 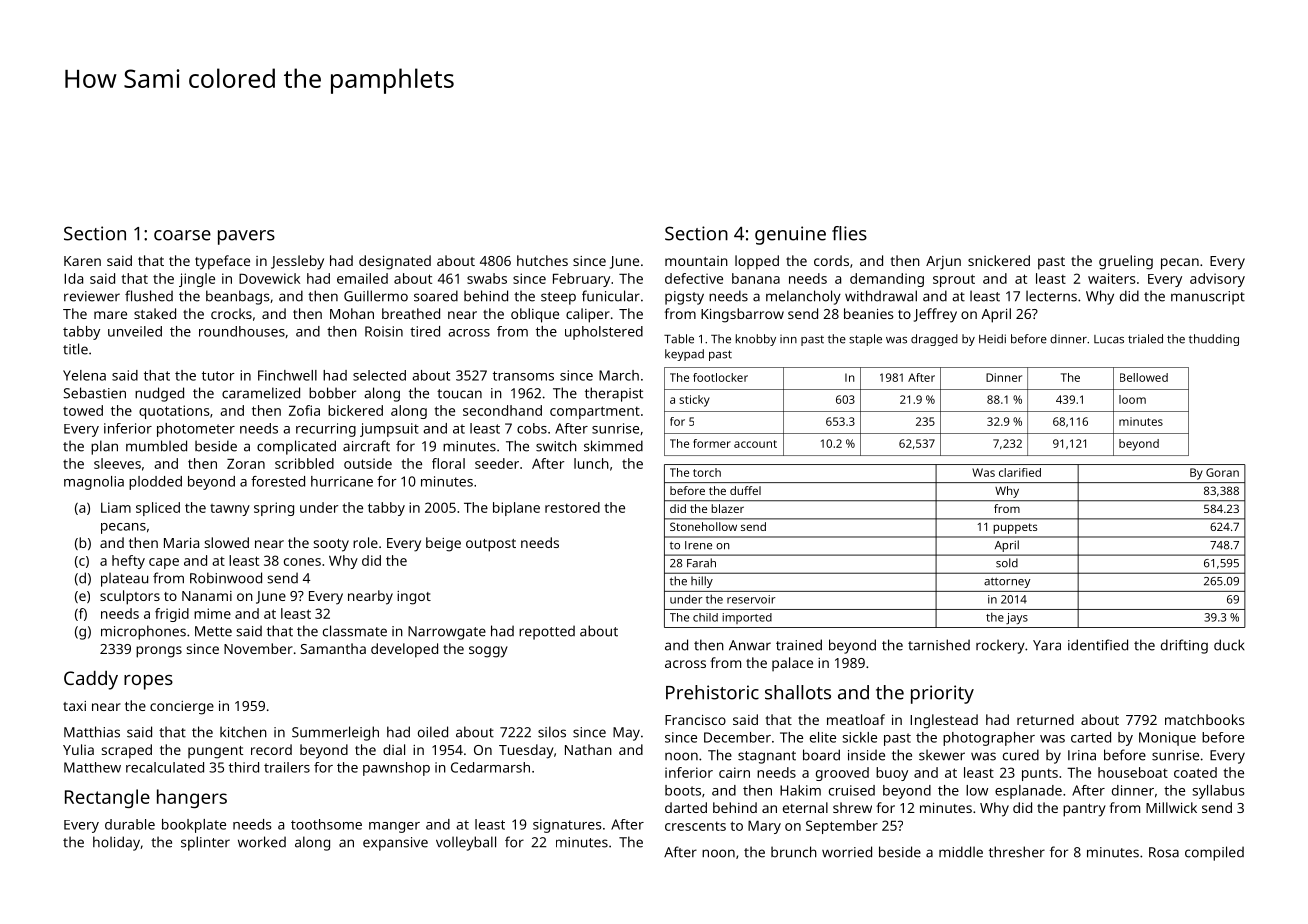 I want to click on Nathan, so click(x=588, y=749).
